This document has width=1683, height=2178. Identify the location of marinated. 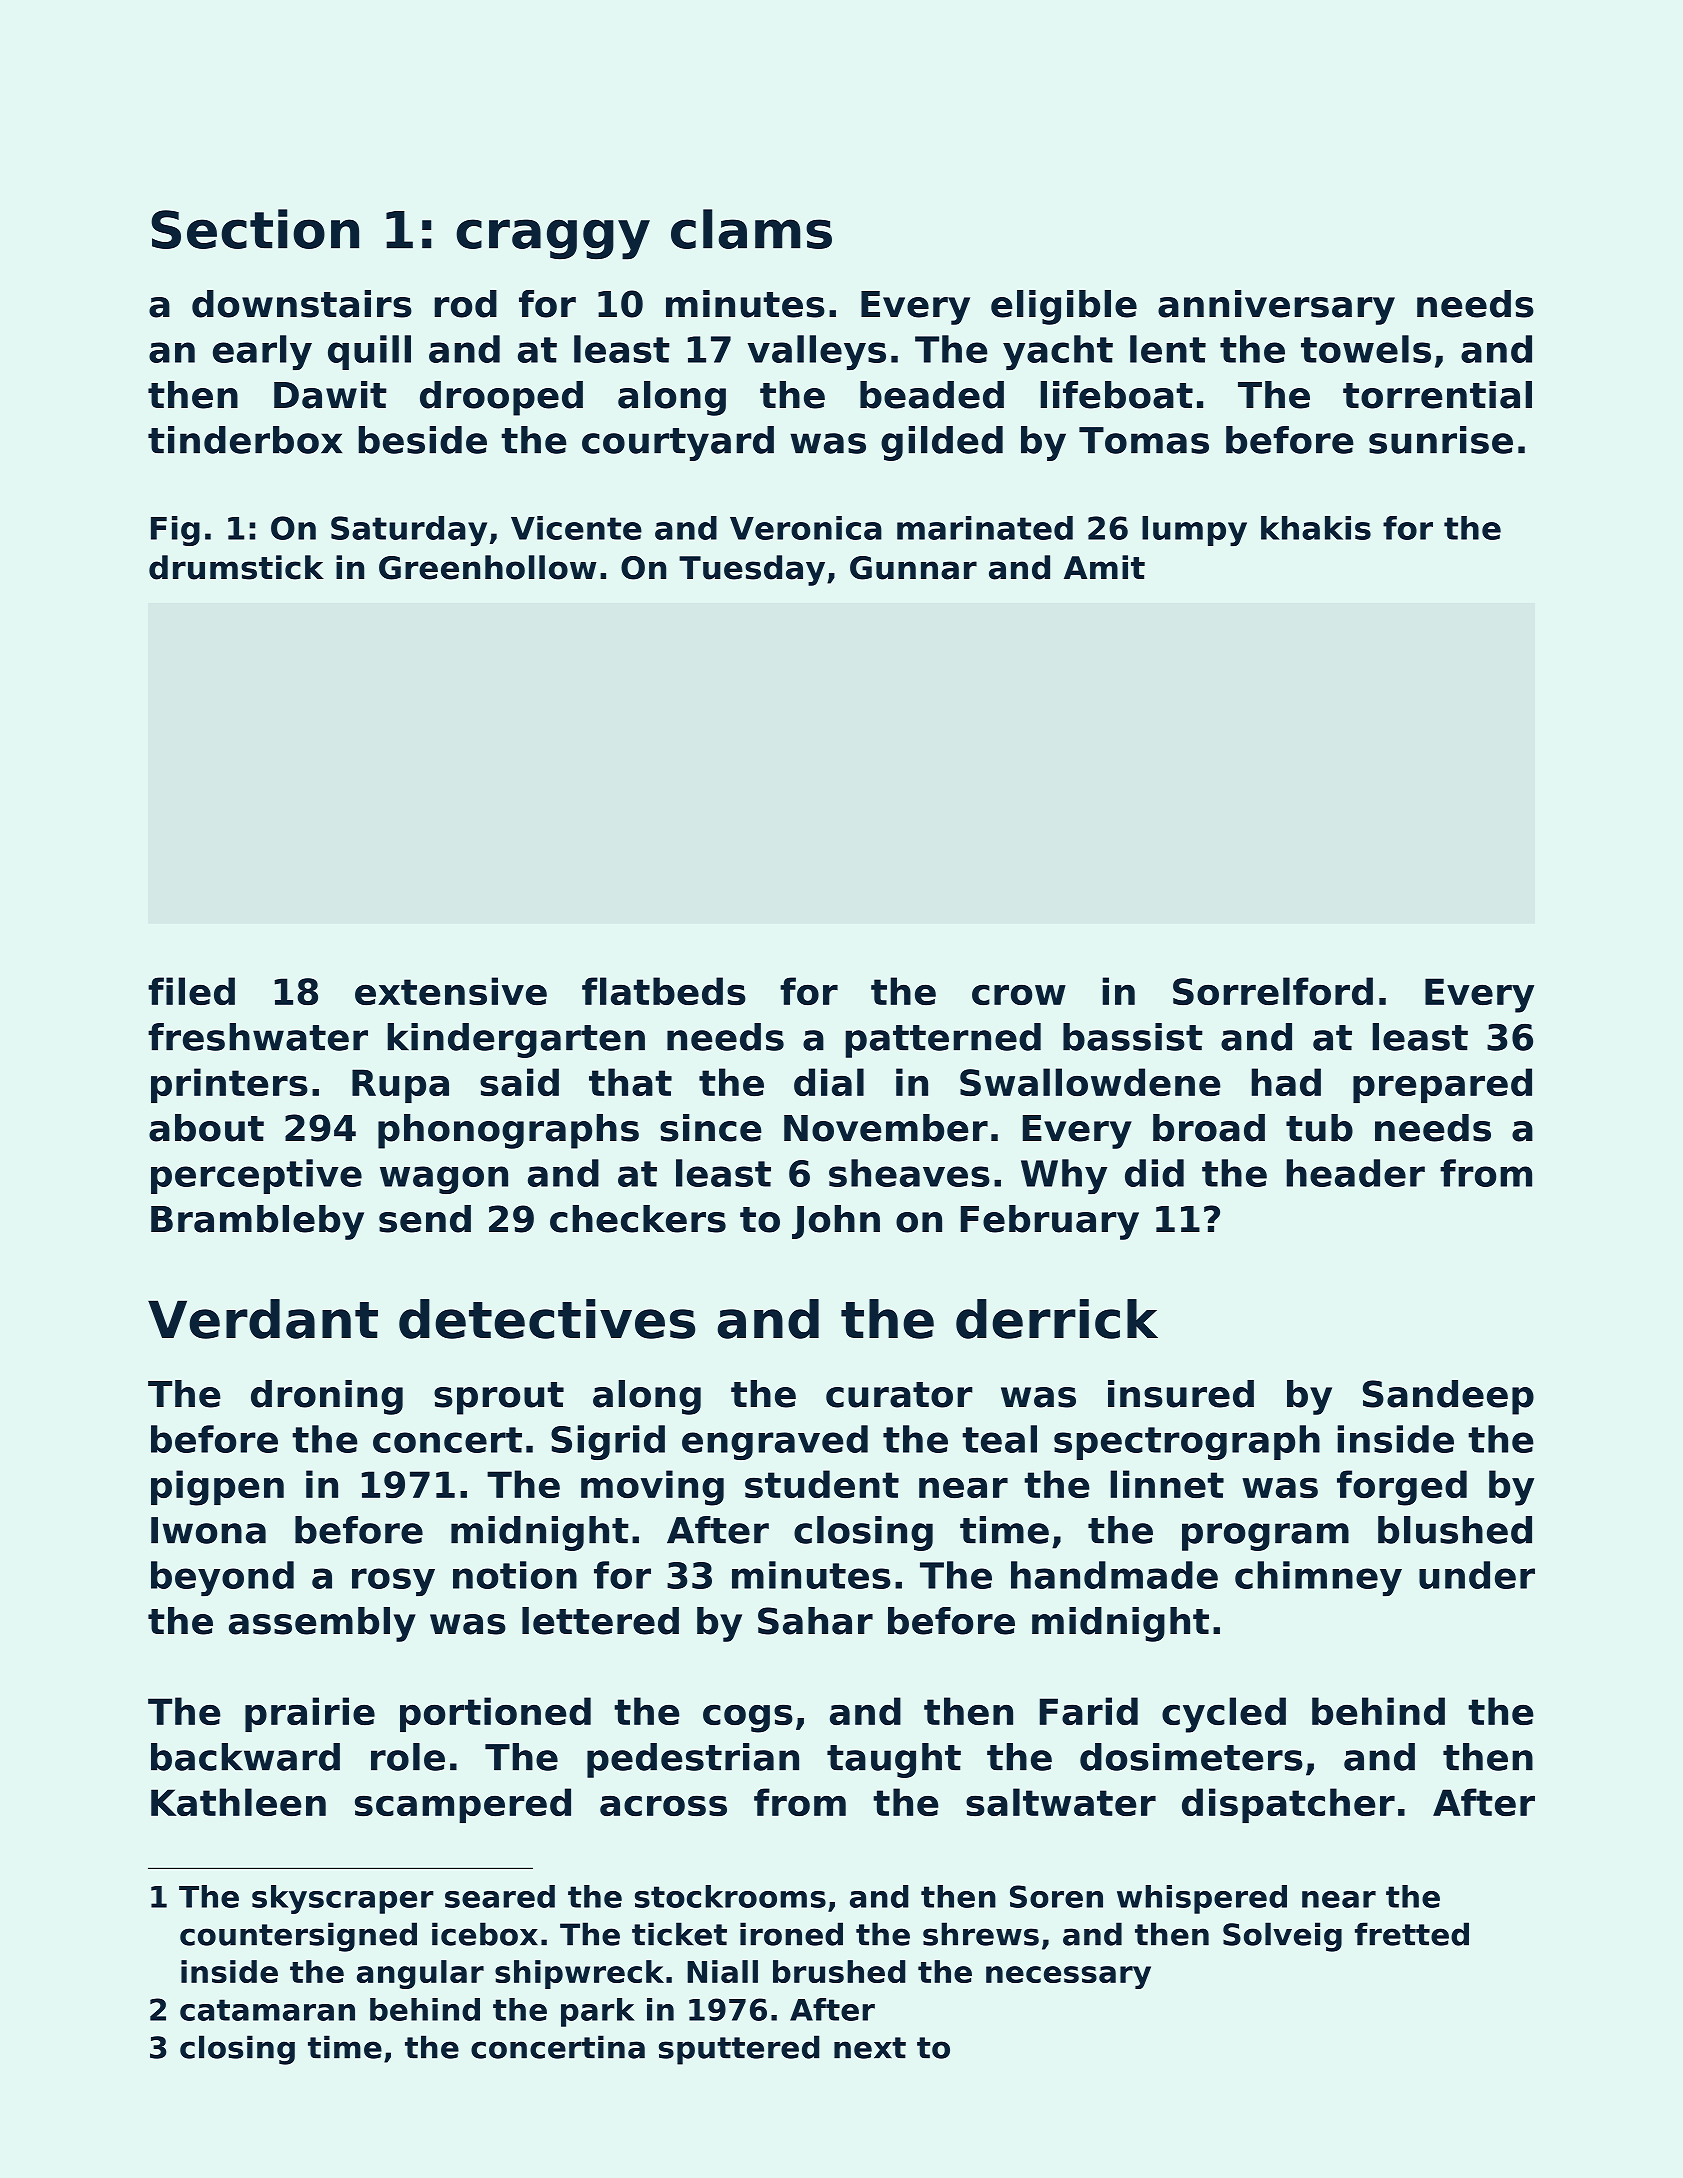
(985, 528).
